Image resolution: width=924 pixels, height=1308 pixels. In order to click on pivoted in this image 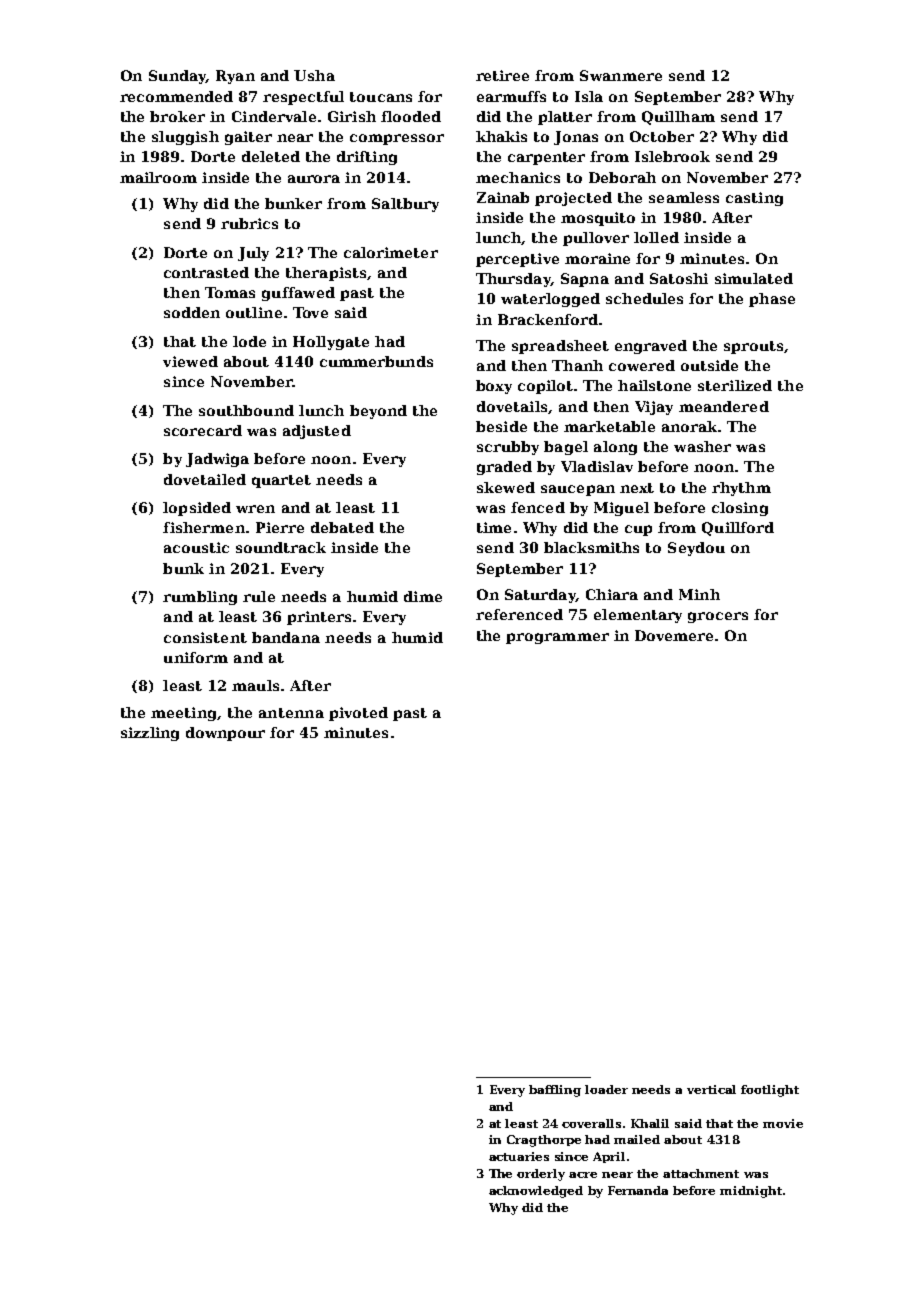, I will do `click(358, 714)`.
